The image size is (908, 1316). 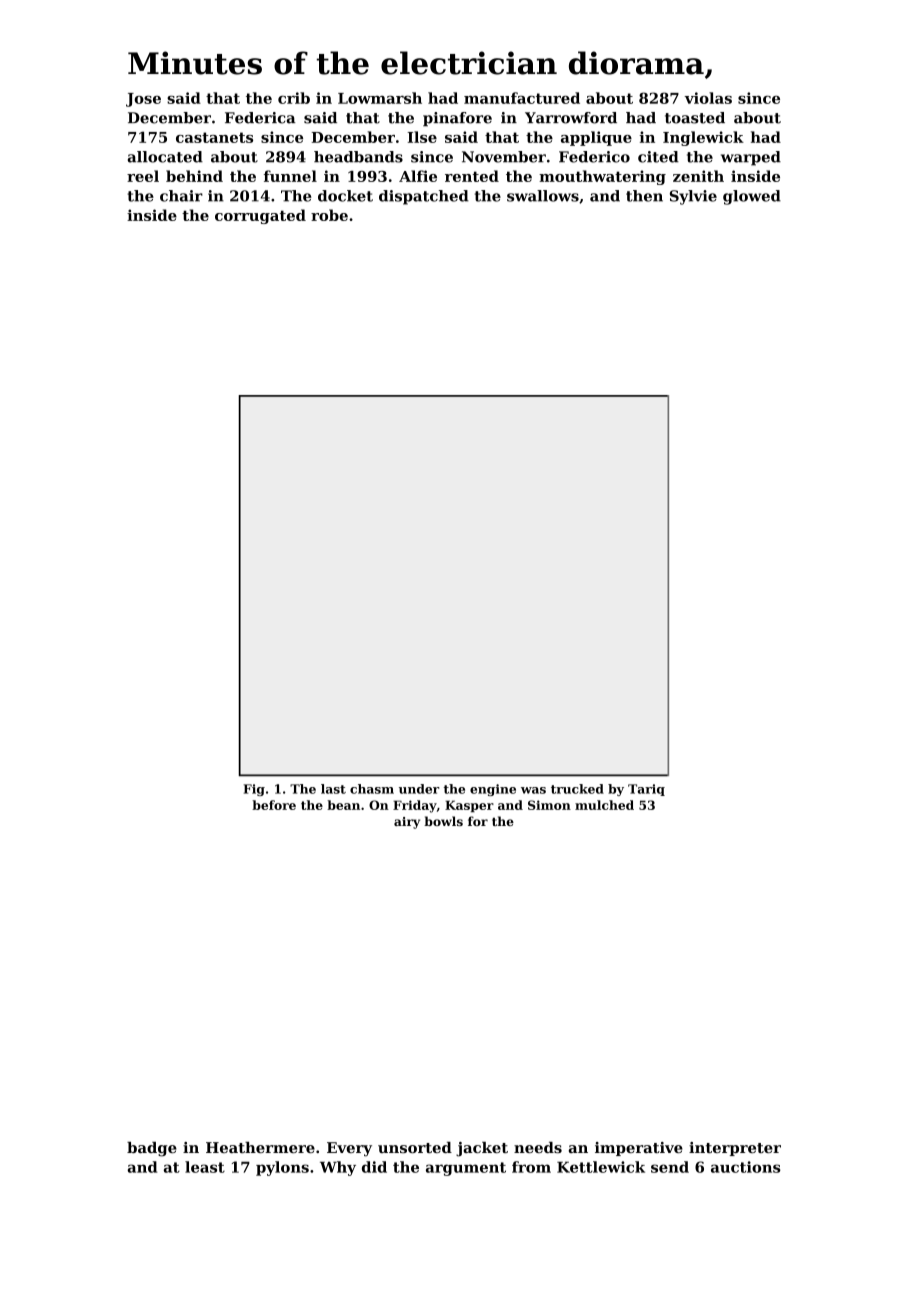 What do you see at coordinates (282, 1168) in the screenshot?
I see `pylons` at bounding box center [282, 1168].
